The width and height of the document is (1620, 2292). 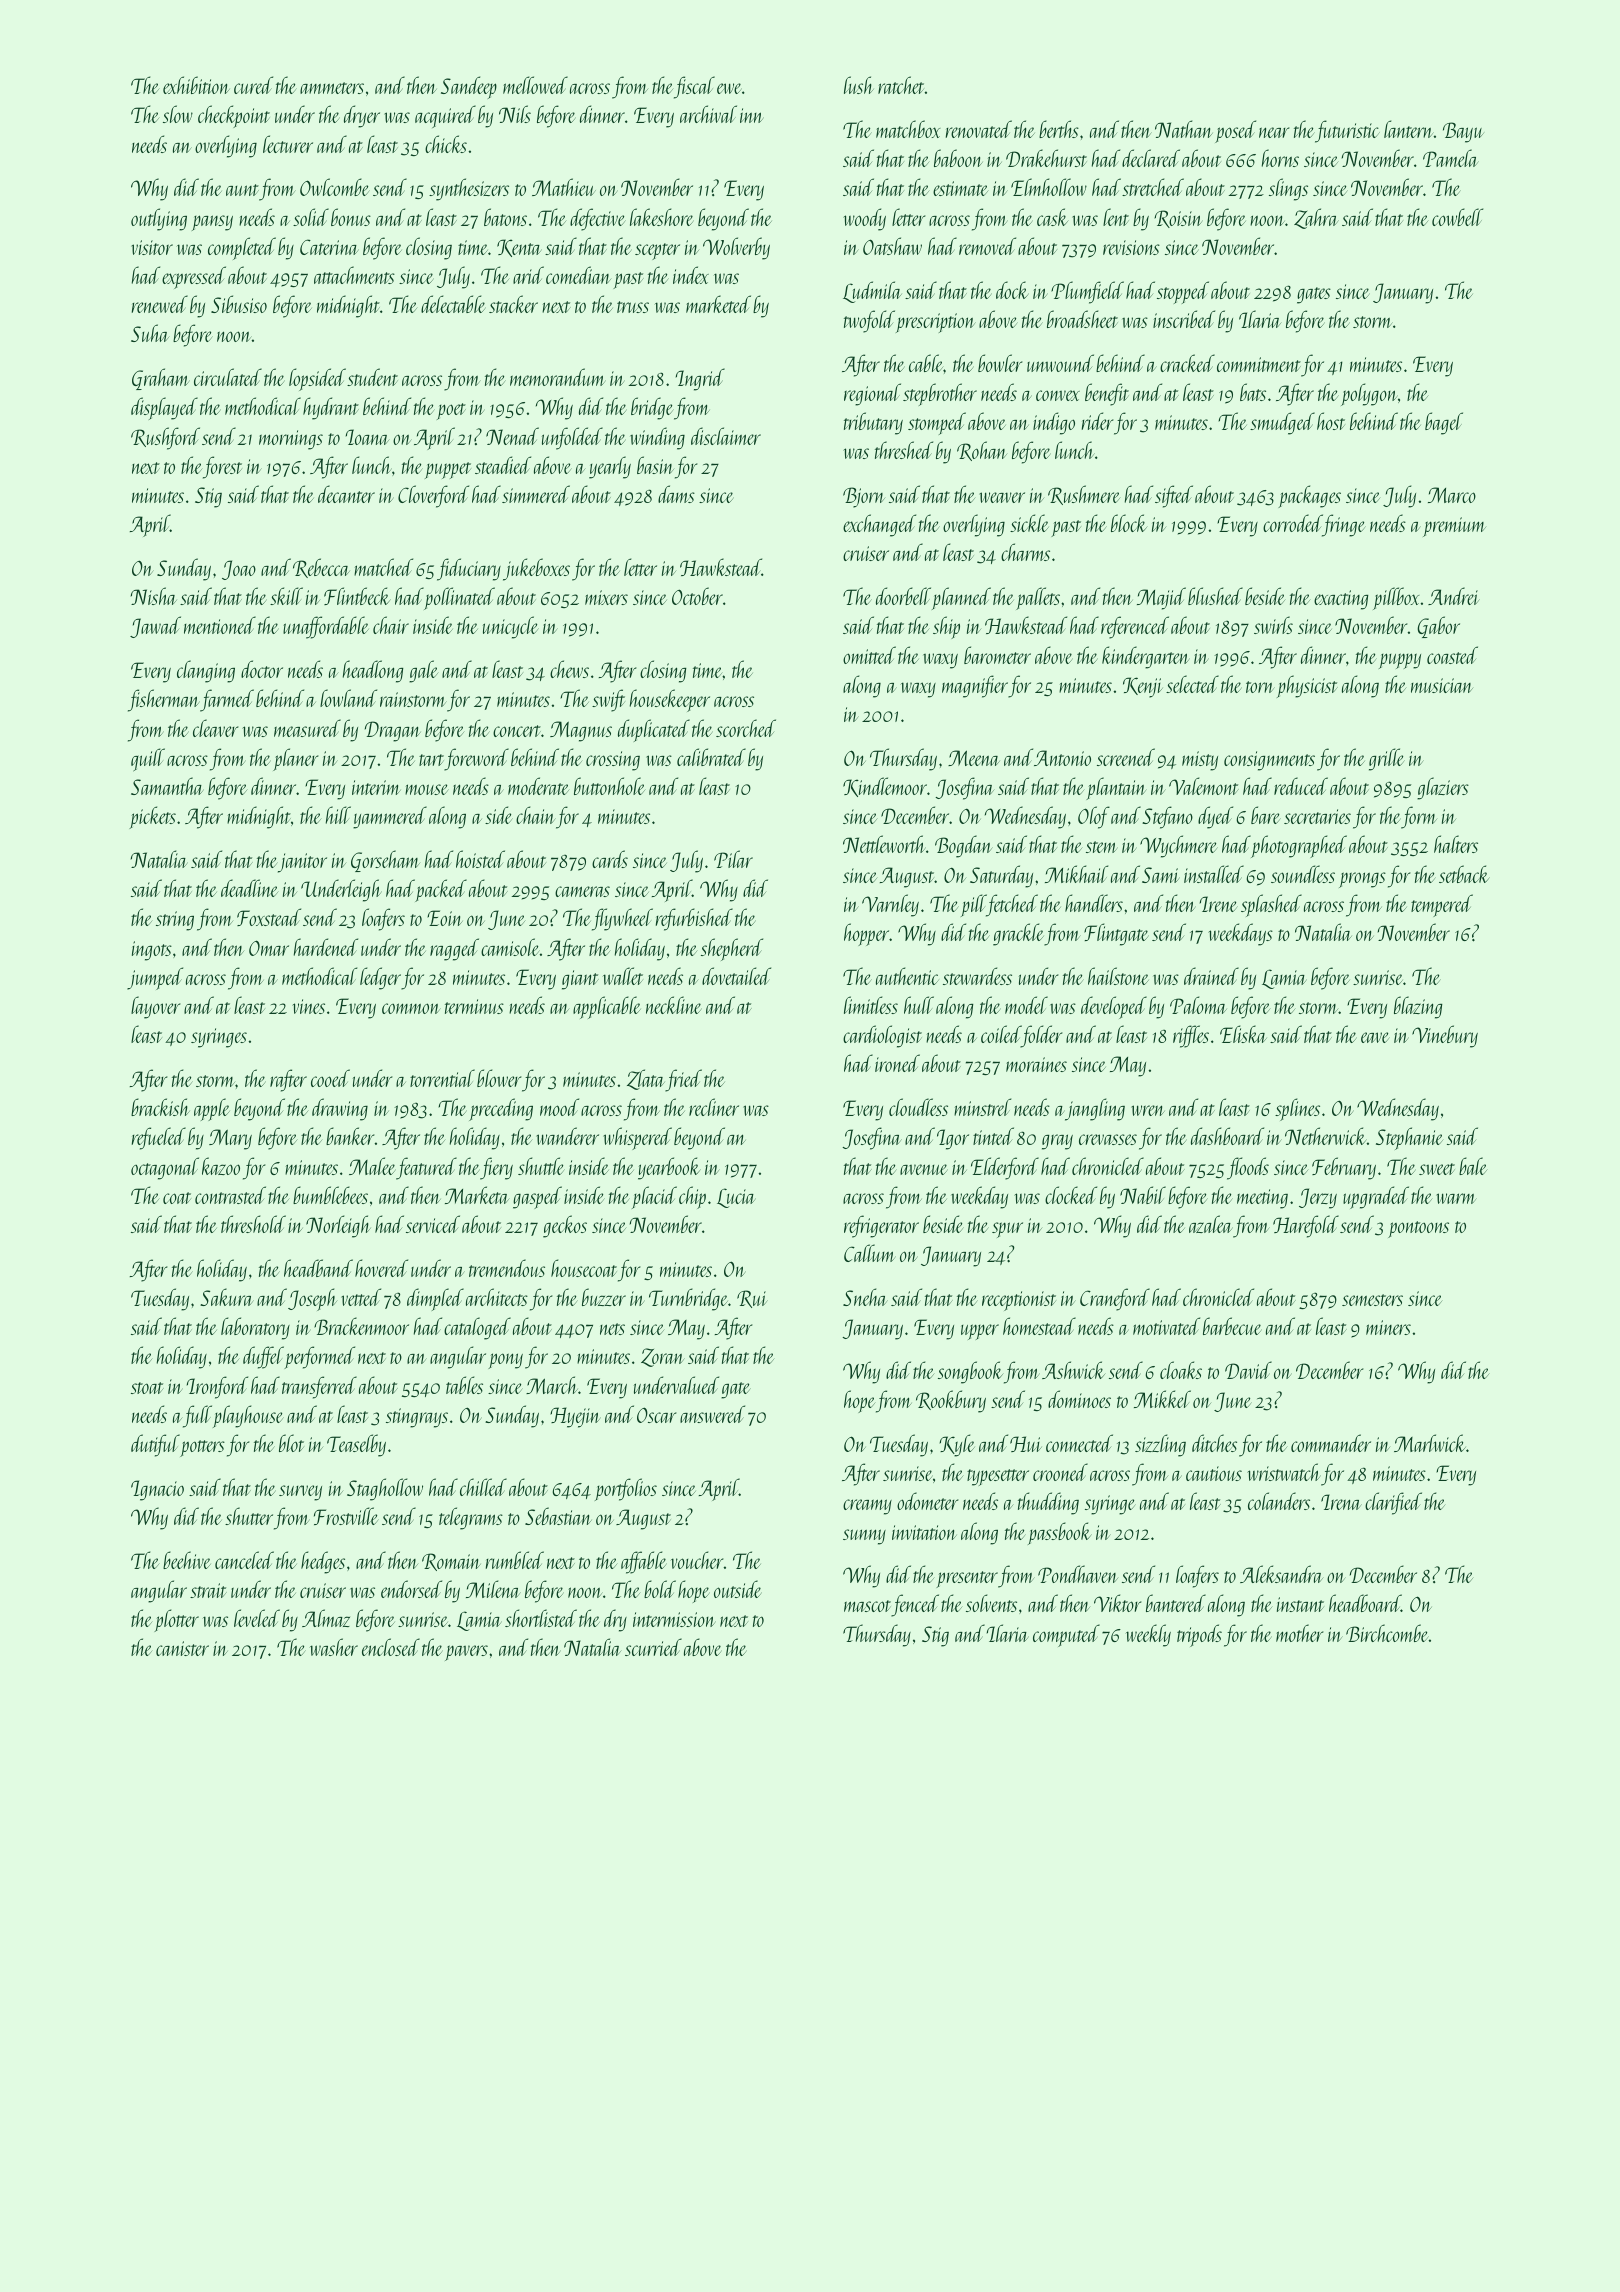 I want to click on regional, so click(x=872, y=394).
